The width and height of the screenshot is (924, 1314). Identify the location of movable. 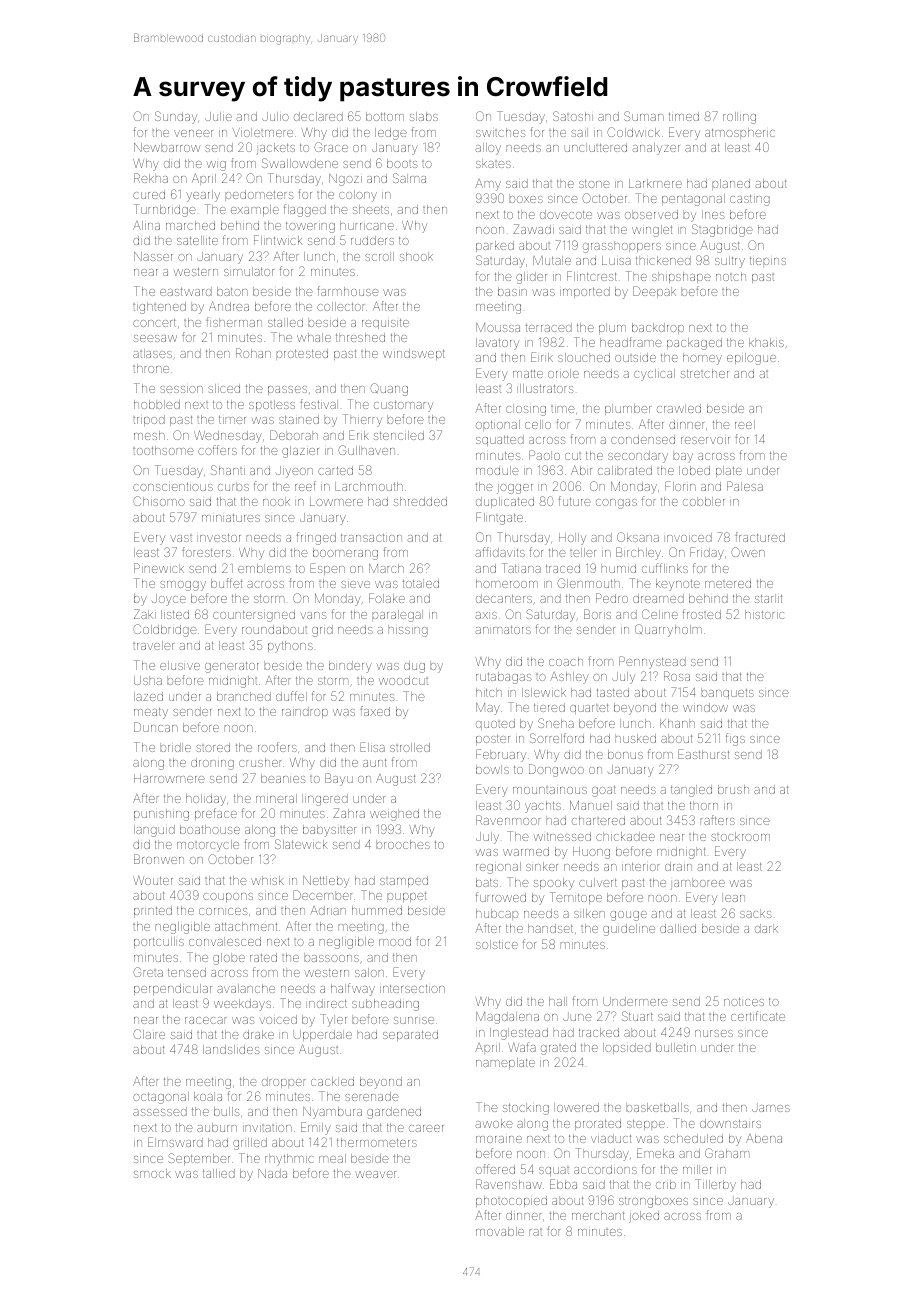
(500, 1231).
